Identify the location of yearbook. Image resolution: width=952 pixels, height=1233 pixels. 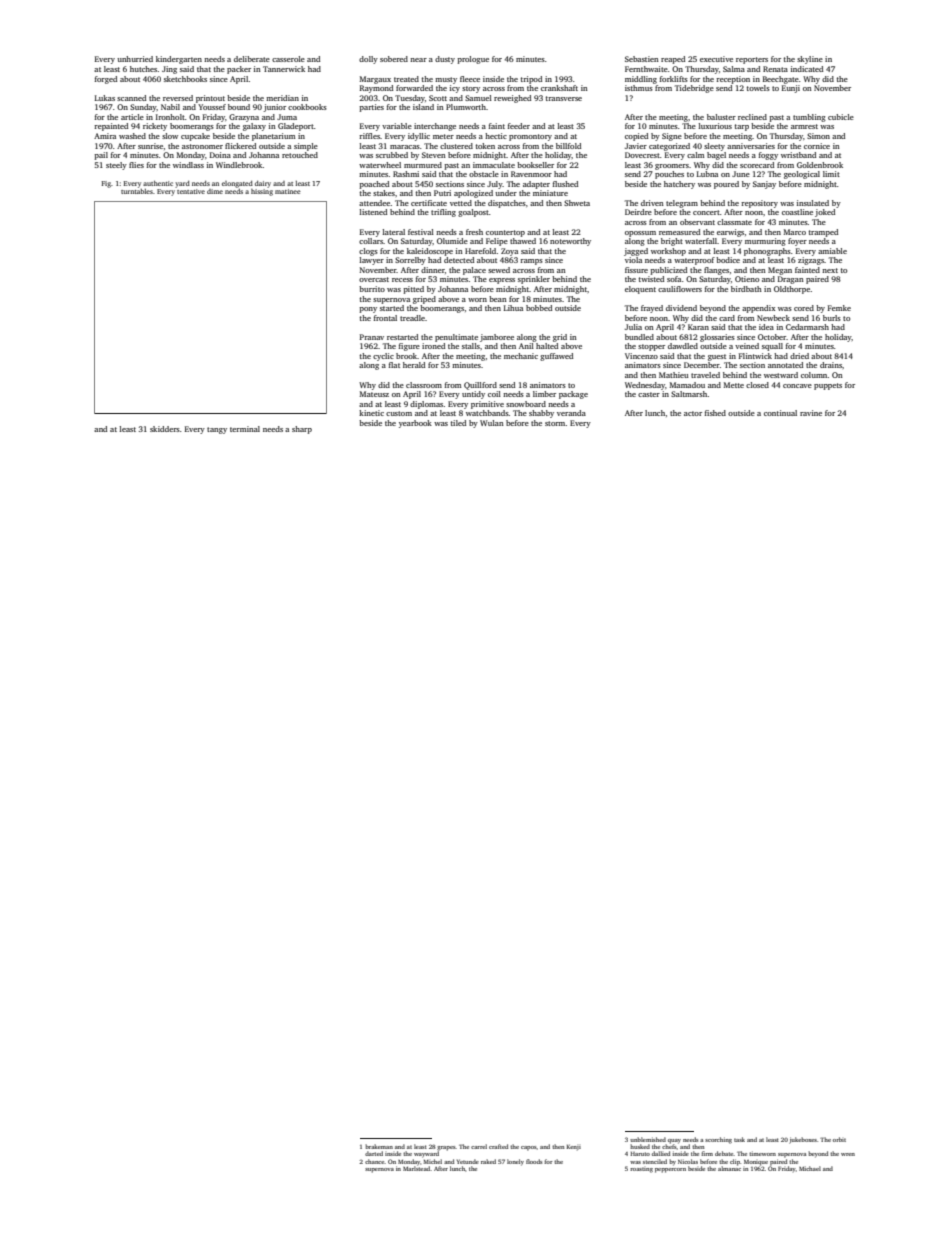
(415, 424).
